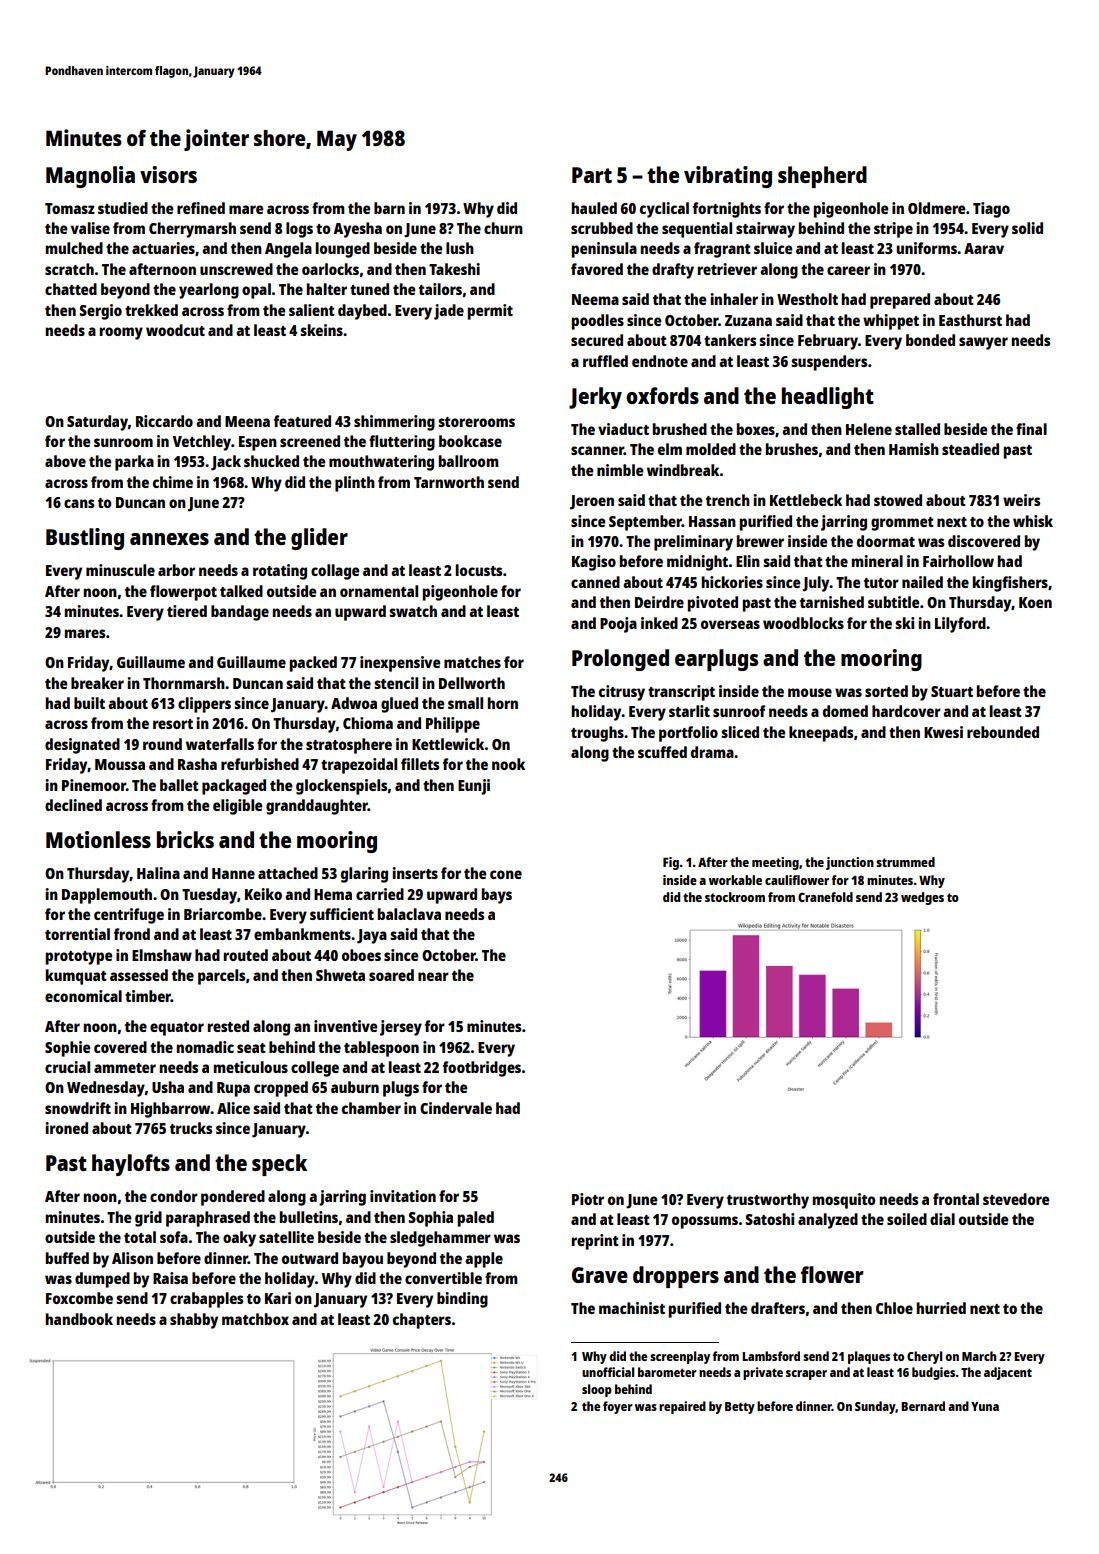 The height and width of the document is (1554, 1099). Describe the element at coordinates (89, 703) in the document. I see `built` at that location.
